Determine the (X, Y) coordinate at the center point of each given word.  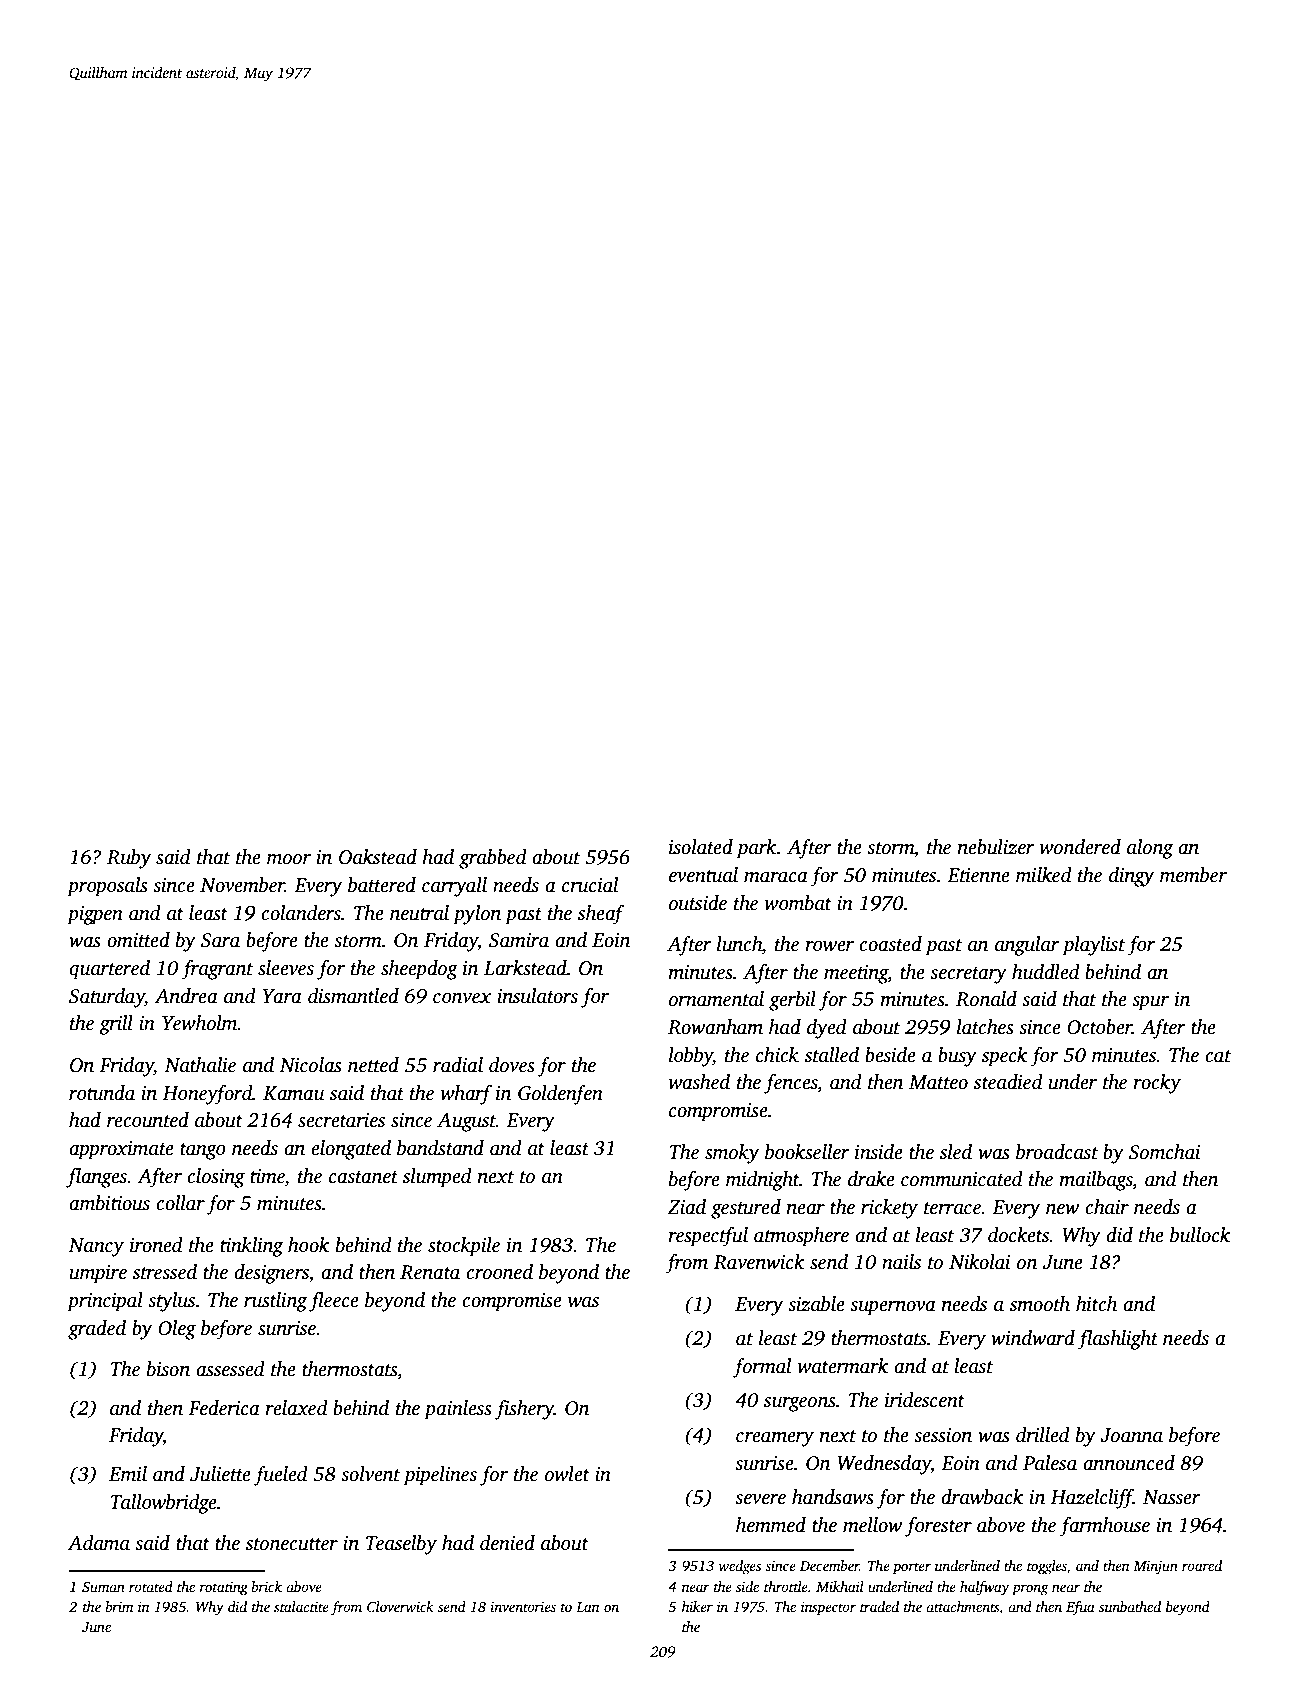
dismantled (353, 996)
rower (829, 946)
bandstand (440, 1148)
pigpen (95, 915)
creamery (775, 1439)
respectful (708, 1237)
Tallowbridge (164, 1504)
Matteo (938, 1082)
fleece (334, 1302)
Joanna (1131, 1435)
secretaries (341, 1120)
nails (901, 1262)
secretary (968, 975)
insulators (537, 996)
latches (985, 1027)
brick (266, 1586)
